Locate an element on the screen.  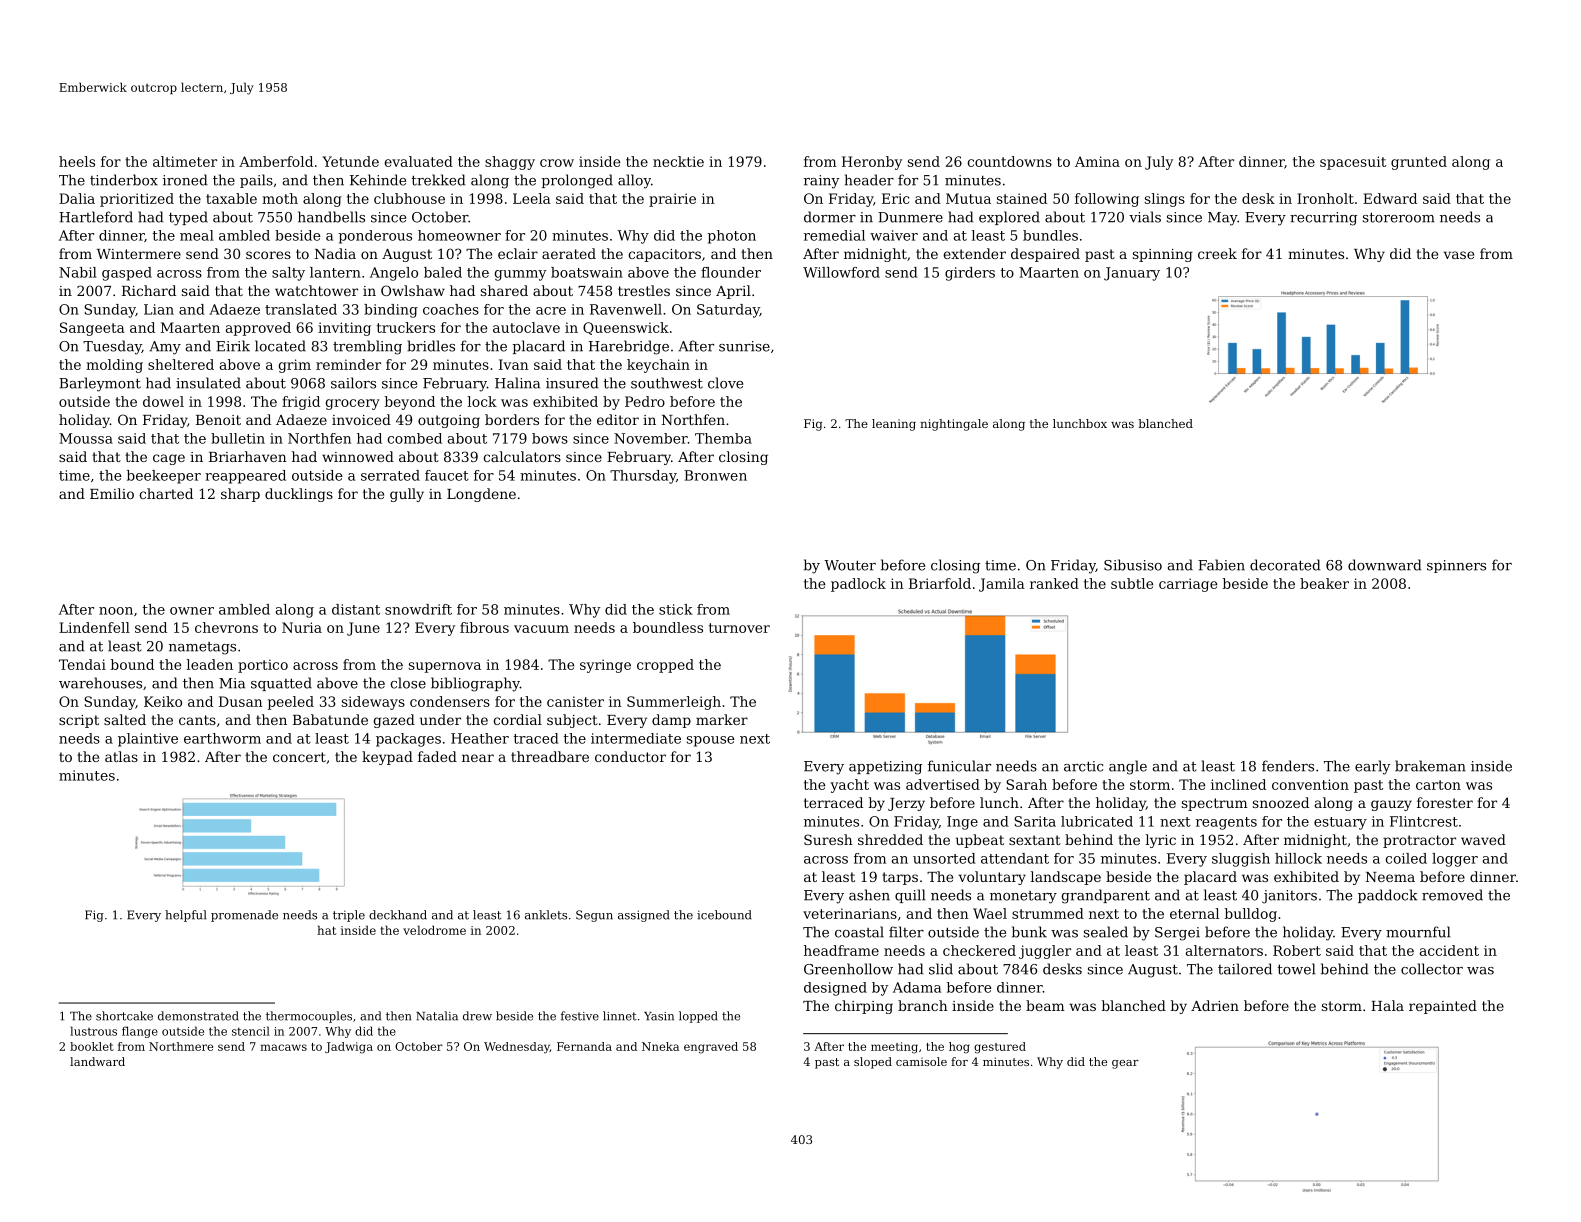
heels is located at coordinates (77, 161).
